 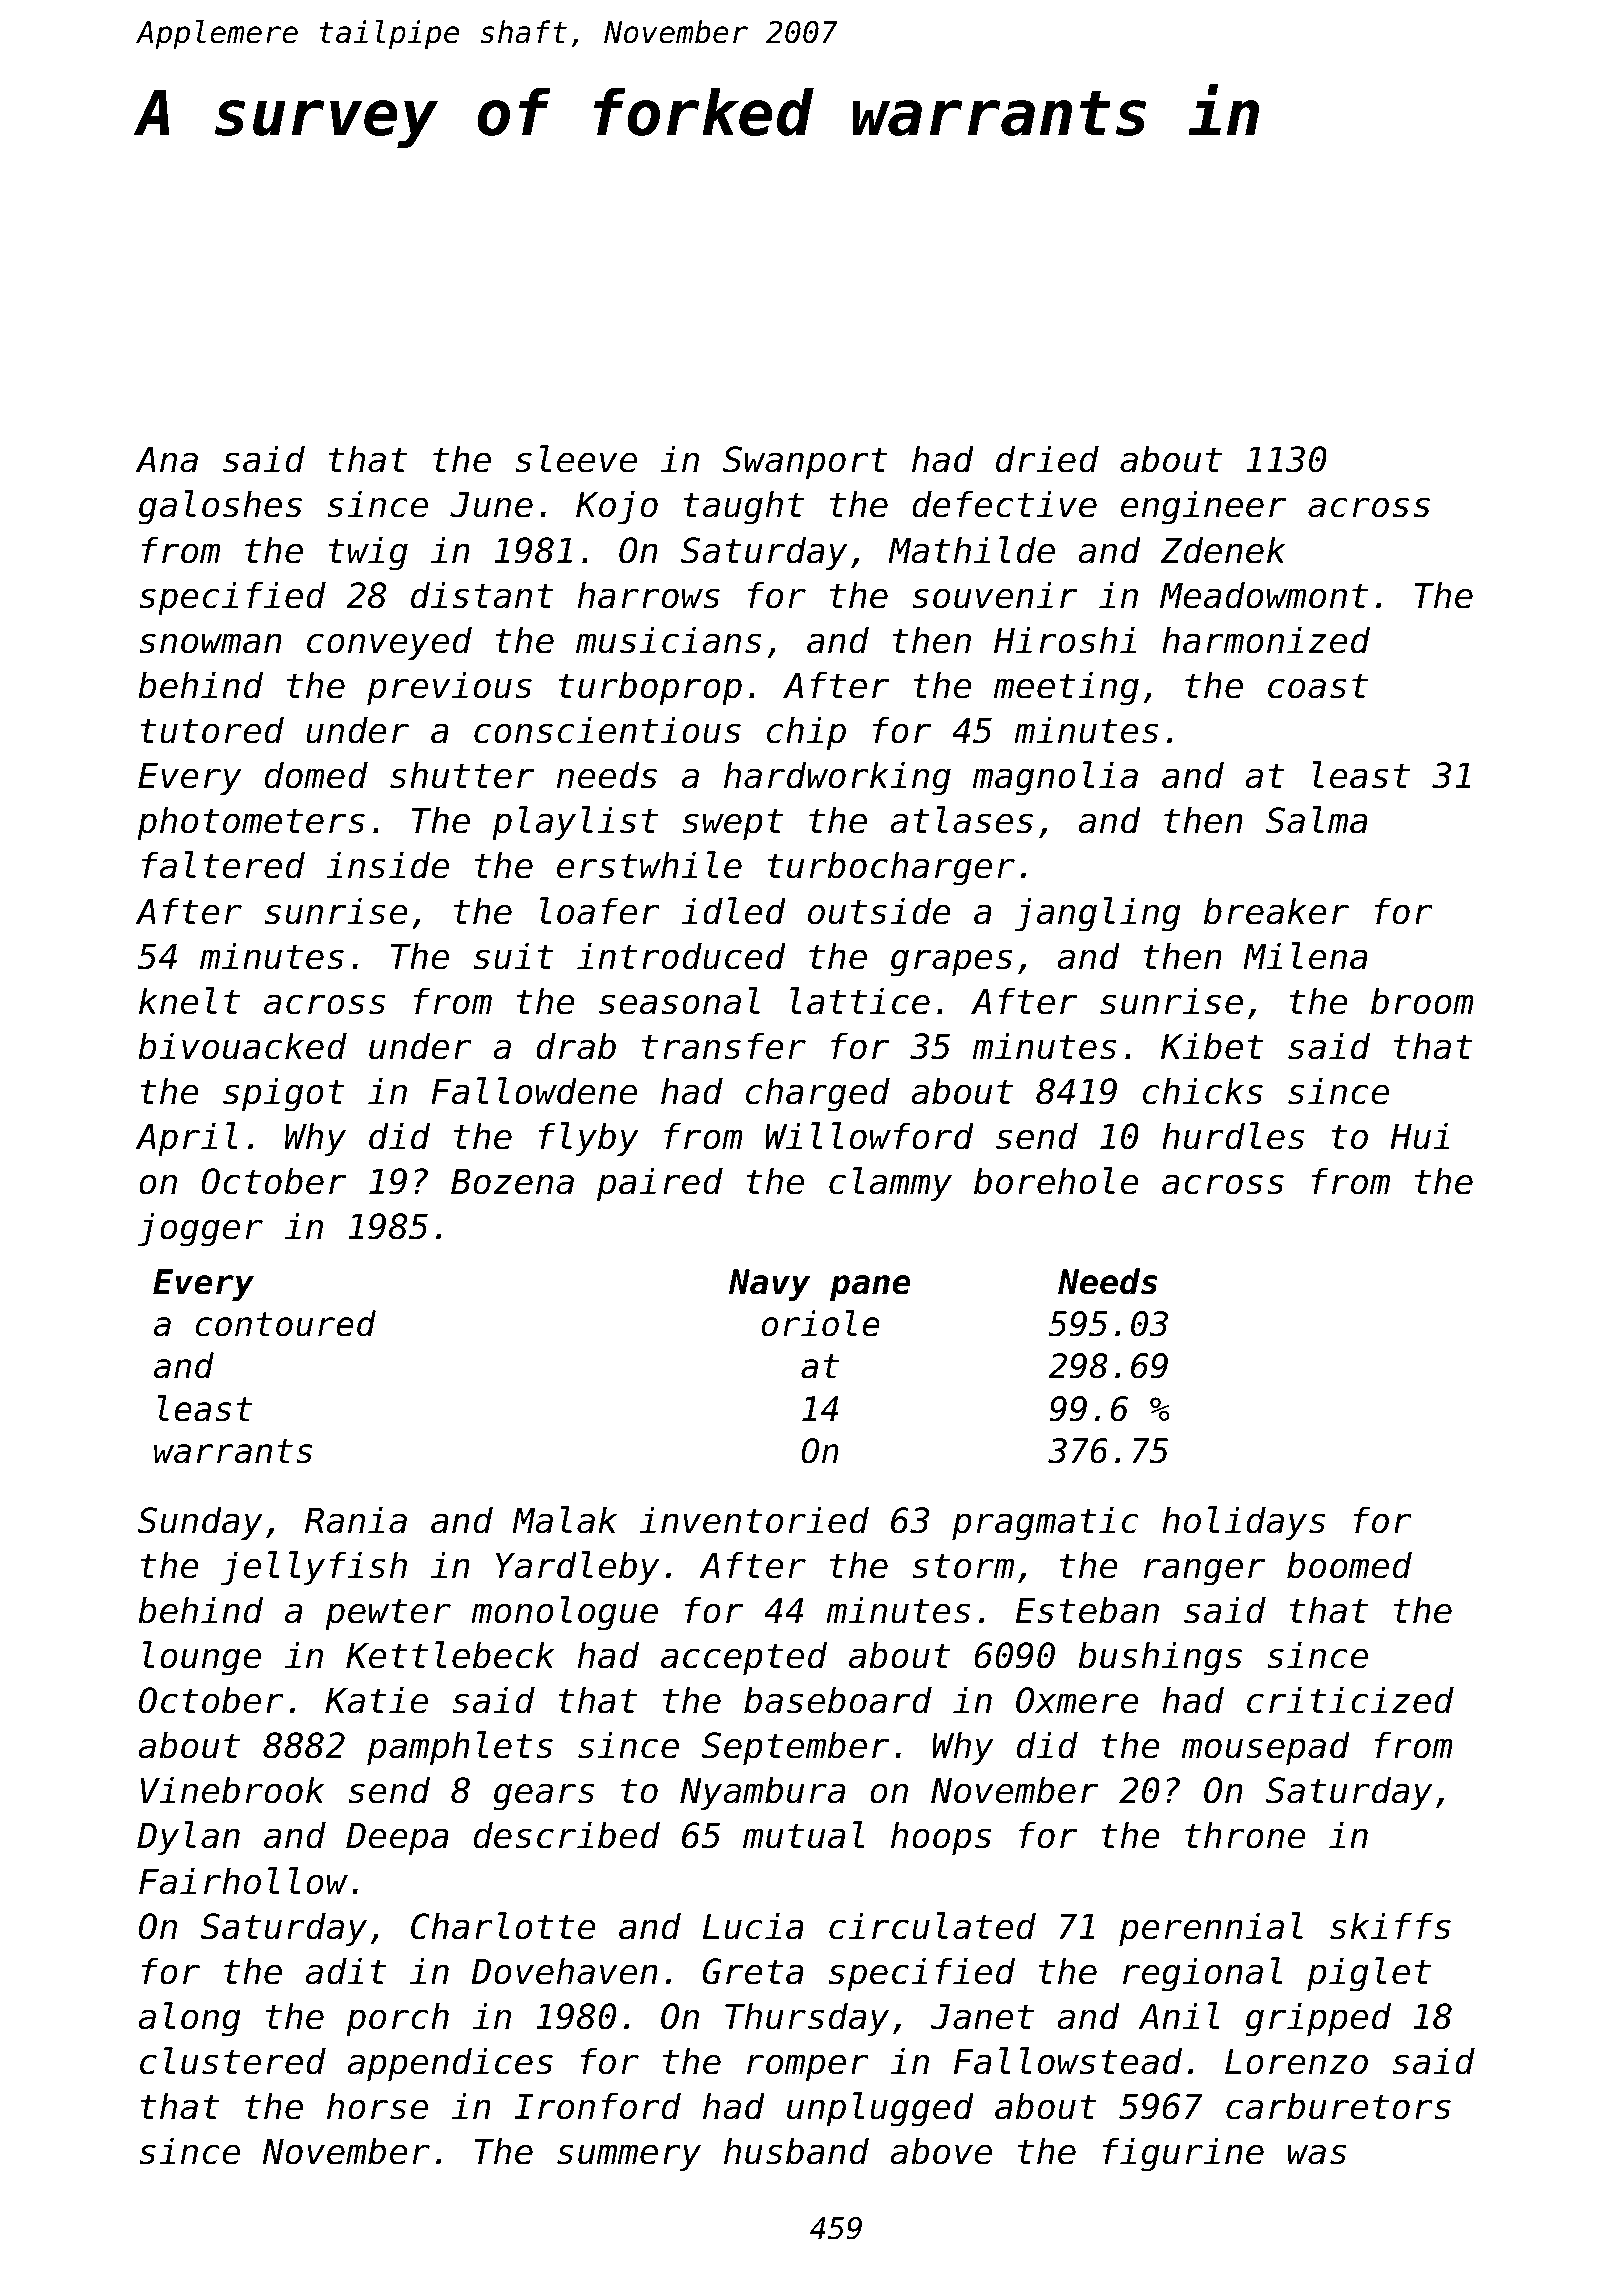 What do you see at coordinates (576, 459) in the screenshot?
I see `sleeve` at bounding box center [576, 459].
